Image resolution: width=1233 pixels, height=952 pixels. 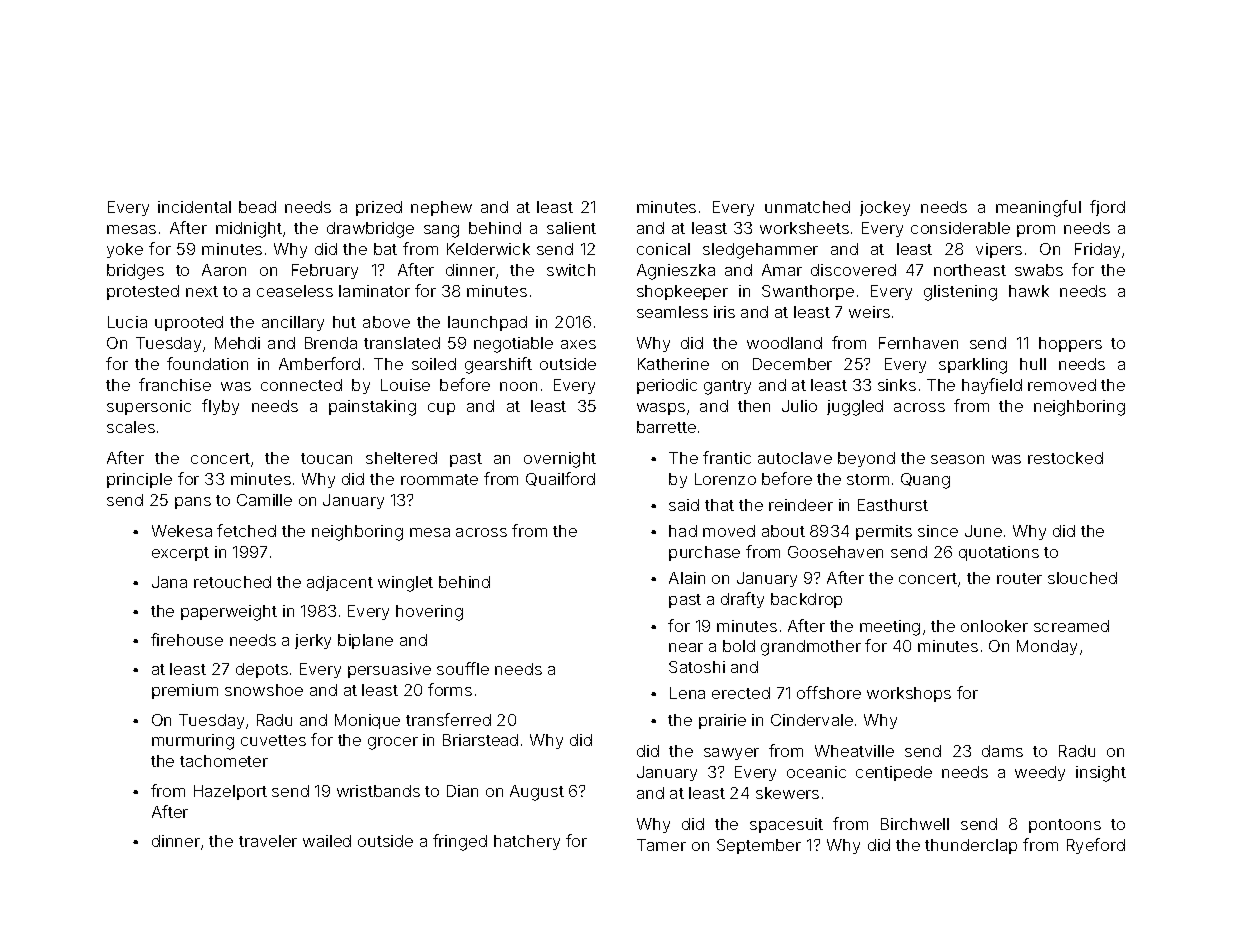 What do you see at coordinates (1071, 626) in the image?
I see `screamed` at bounding box center [1071, 626].
